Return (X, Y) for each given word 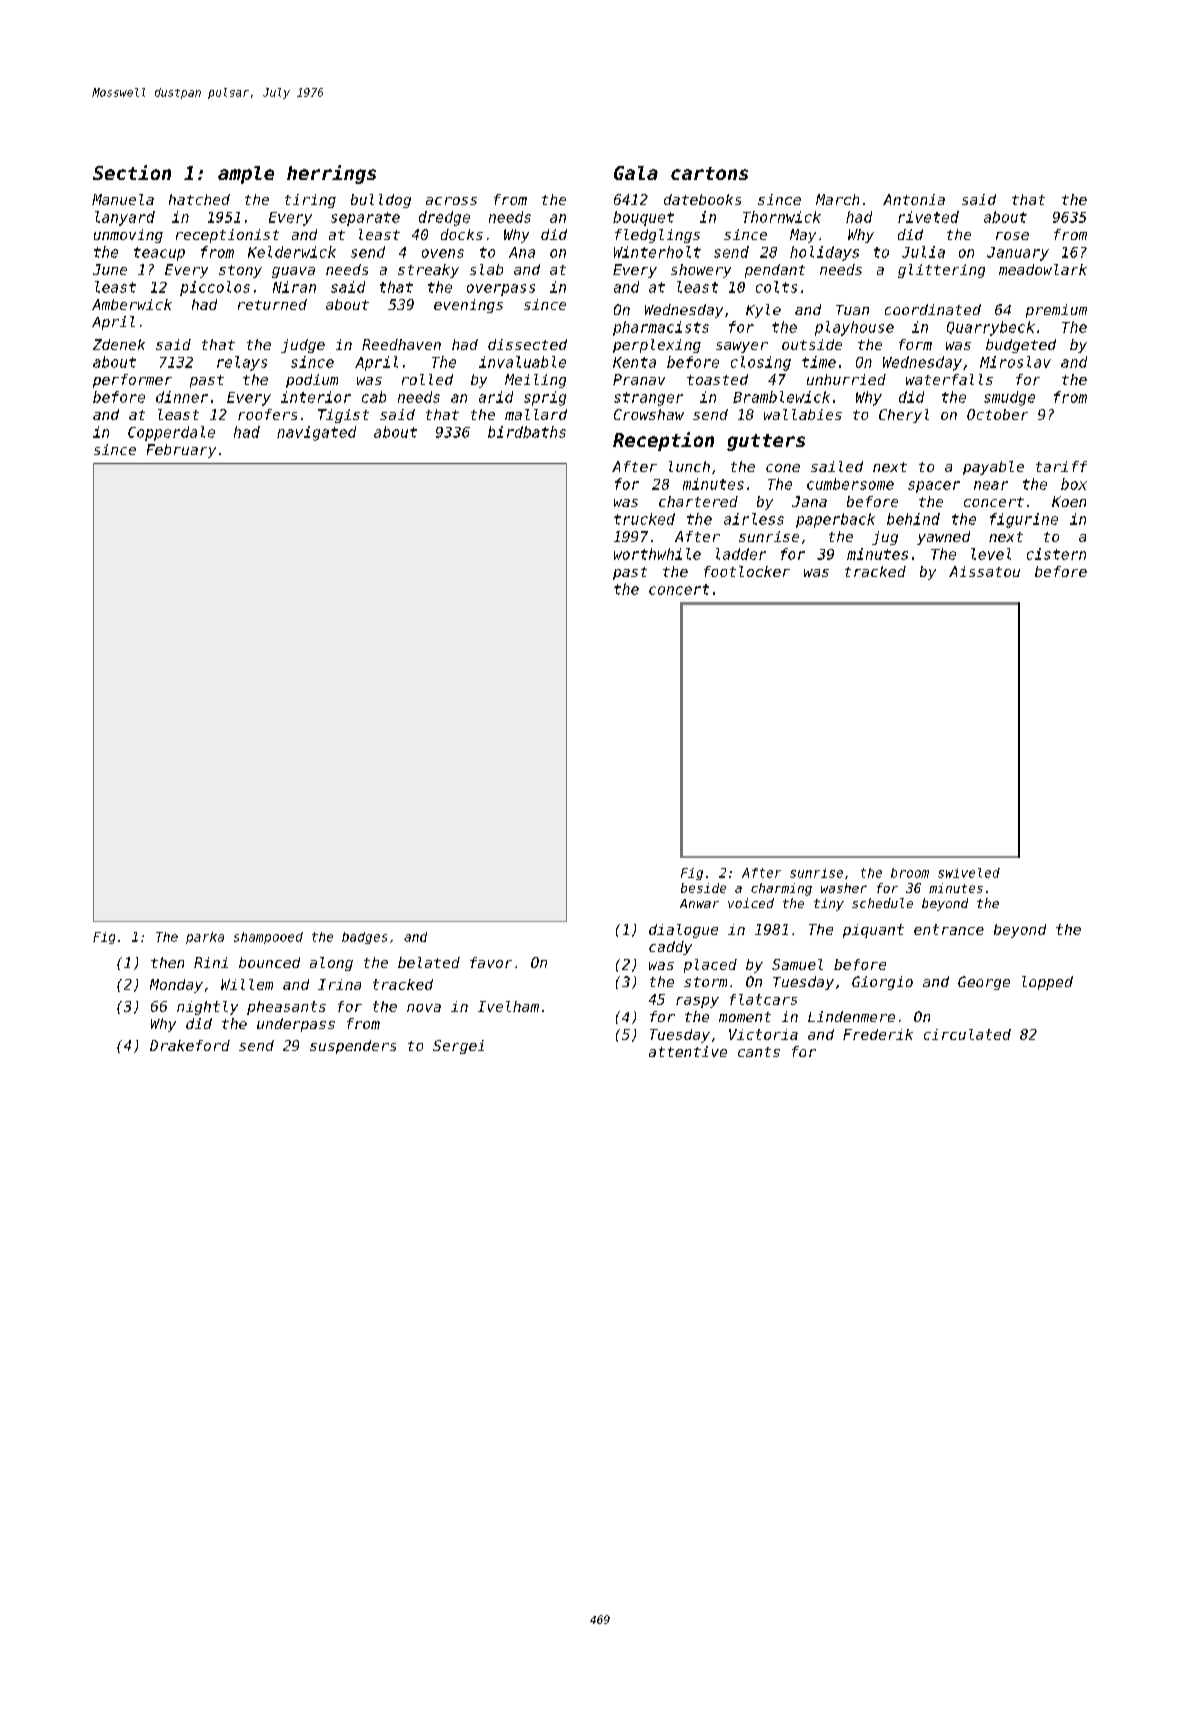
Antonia (914, 199)
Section (132, 172)
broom (910, 873)
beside (703, 888)
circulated (967, 1034)
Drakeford (190, 1045)
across (451, 201)
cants (759, 1052)
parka (205, 938)
